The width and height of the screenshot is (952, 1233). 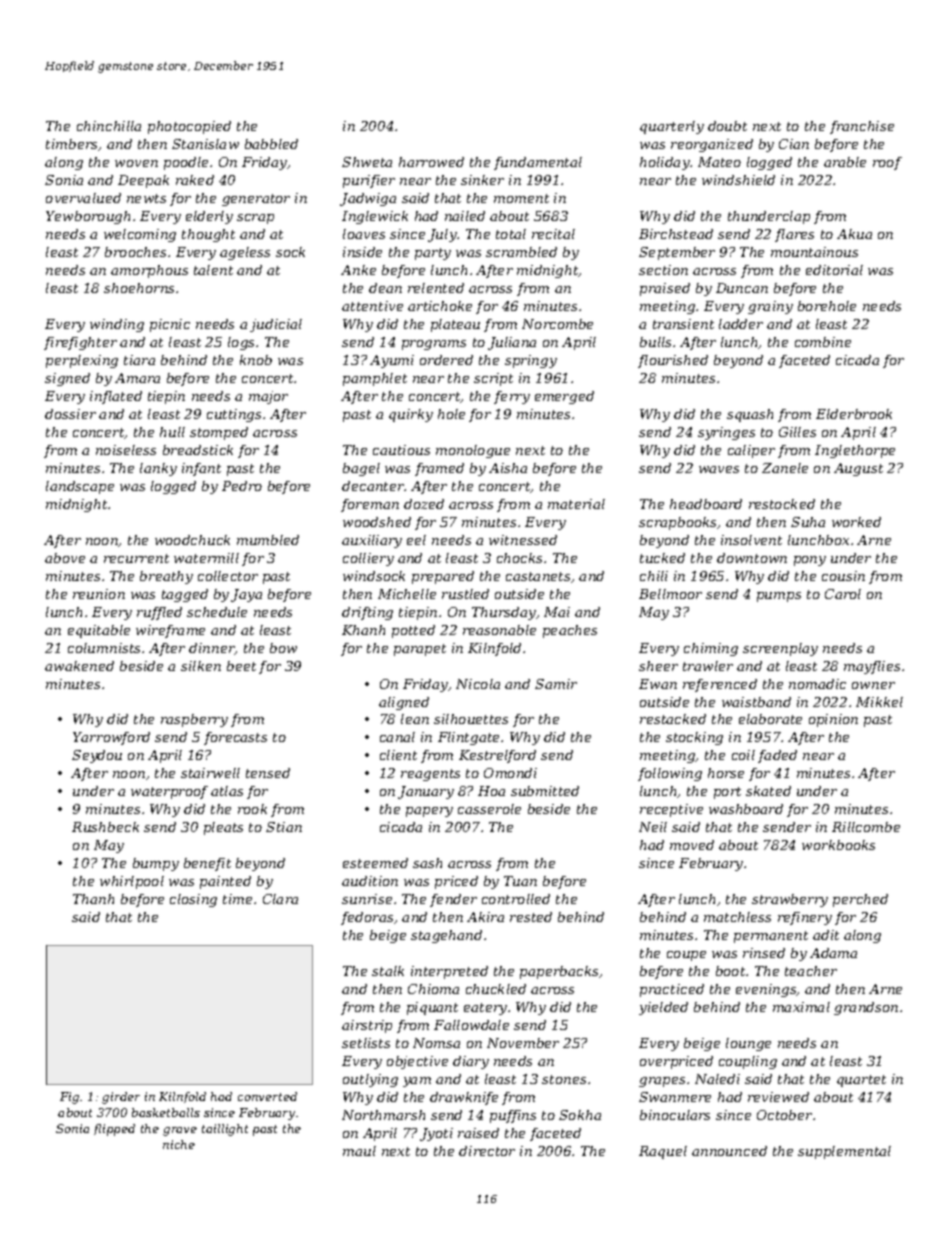 What do you see at coordinates (768, 791) in the screenshot?
I see `skated` at bounding box center [768, 791].
